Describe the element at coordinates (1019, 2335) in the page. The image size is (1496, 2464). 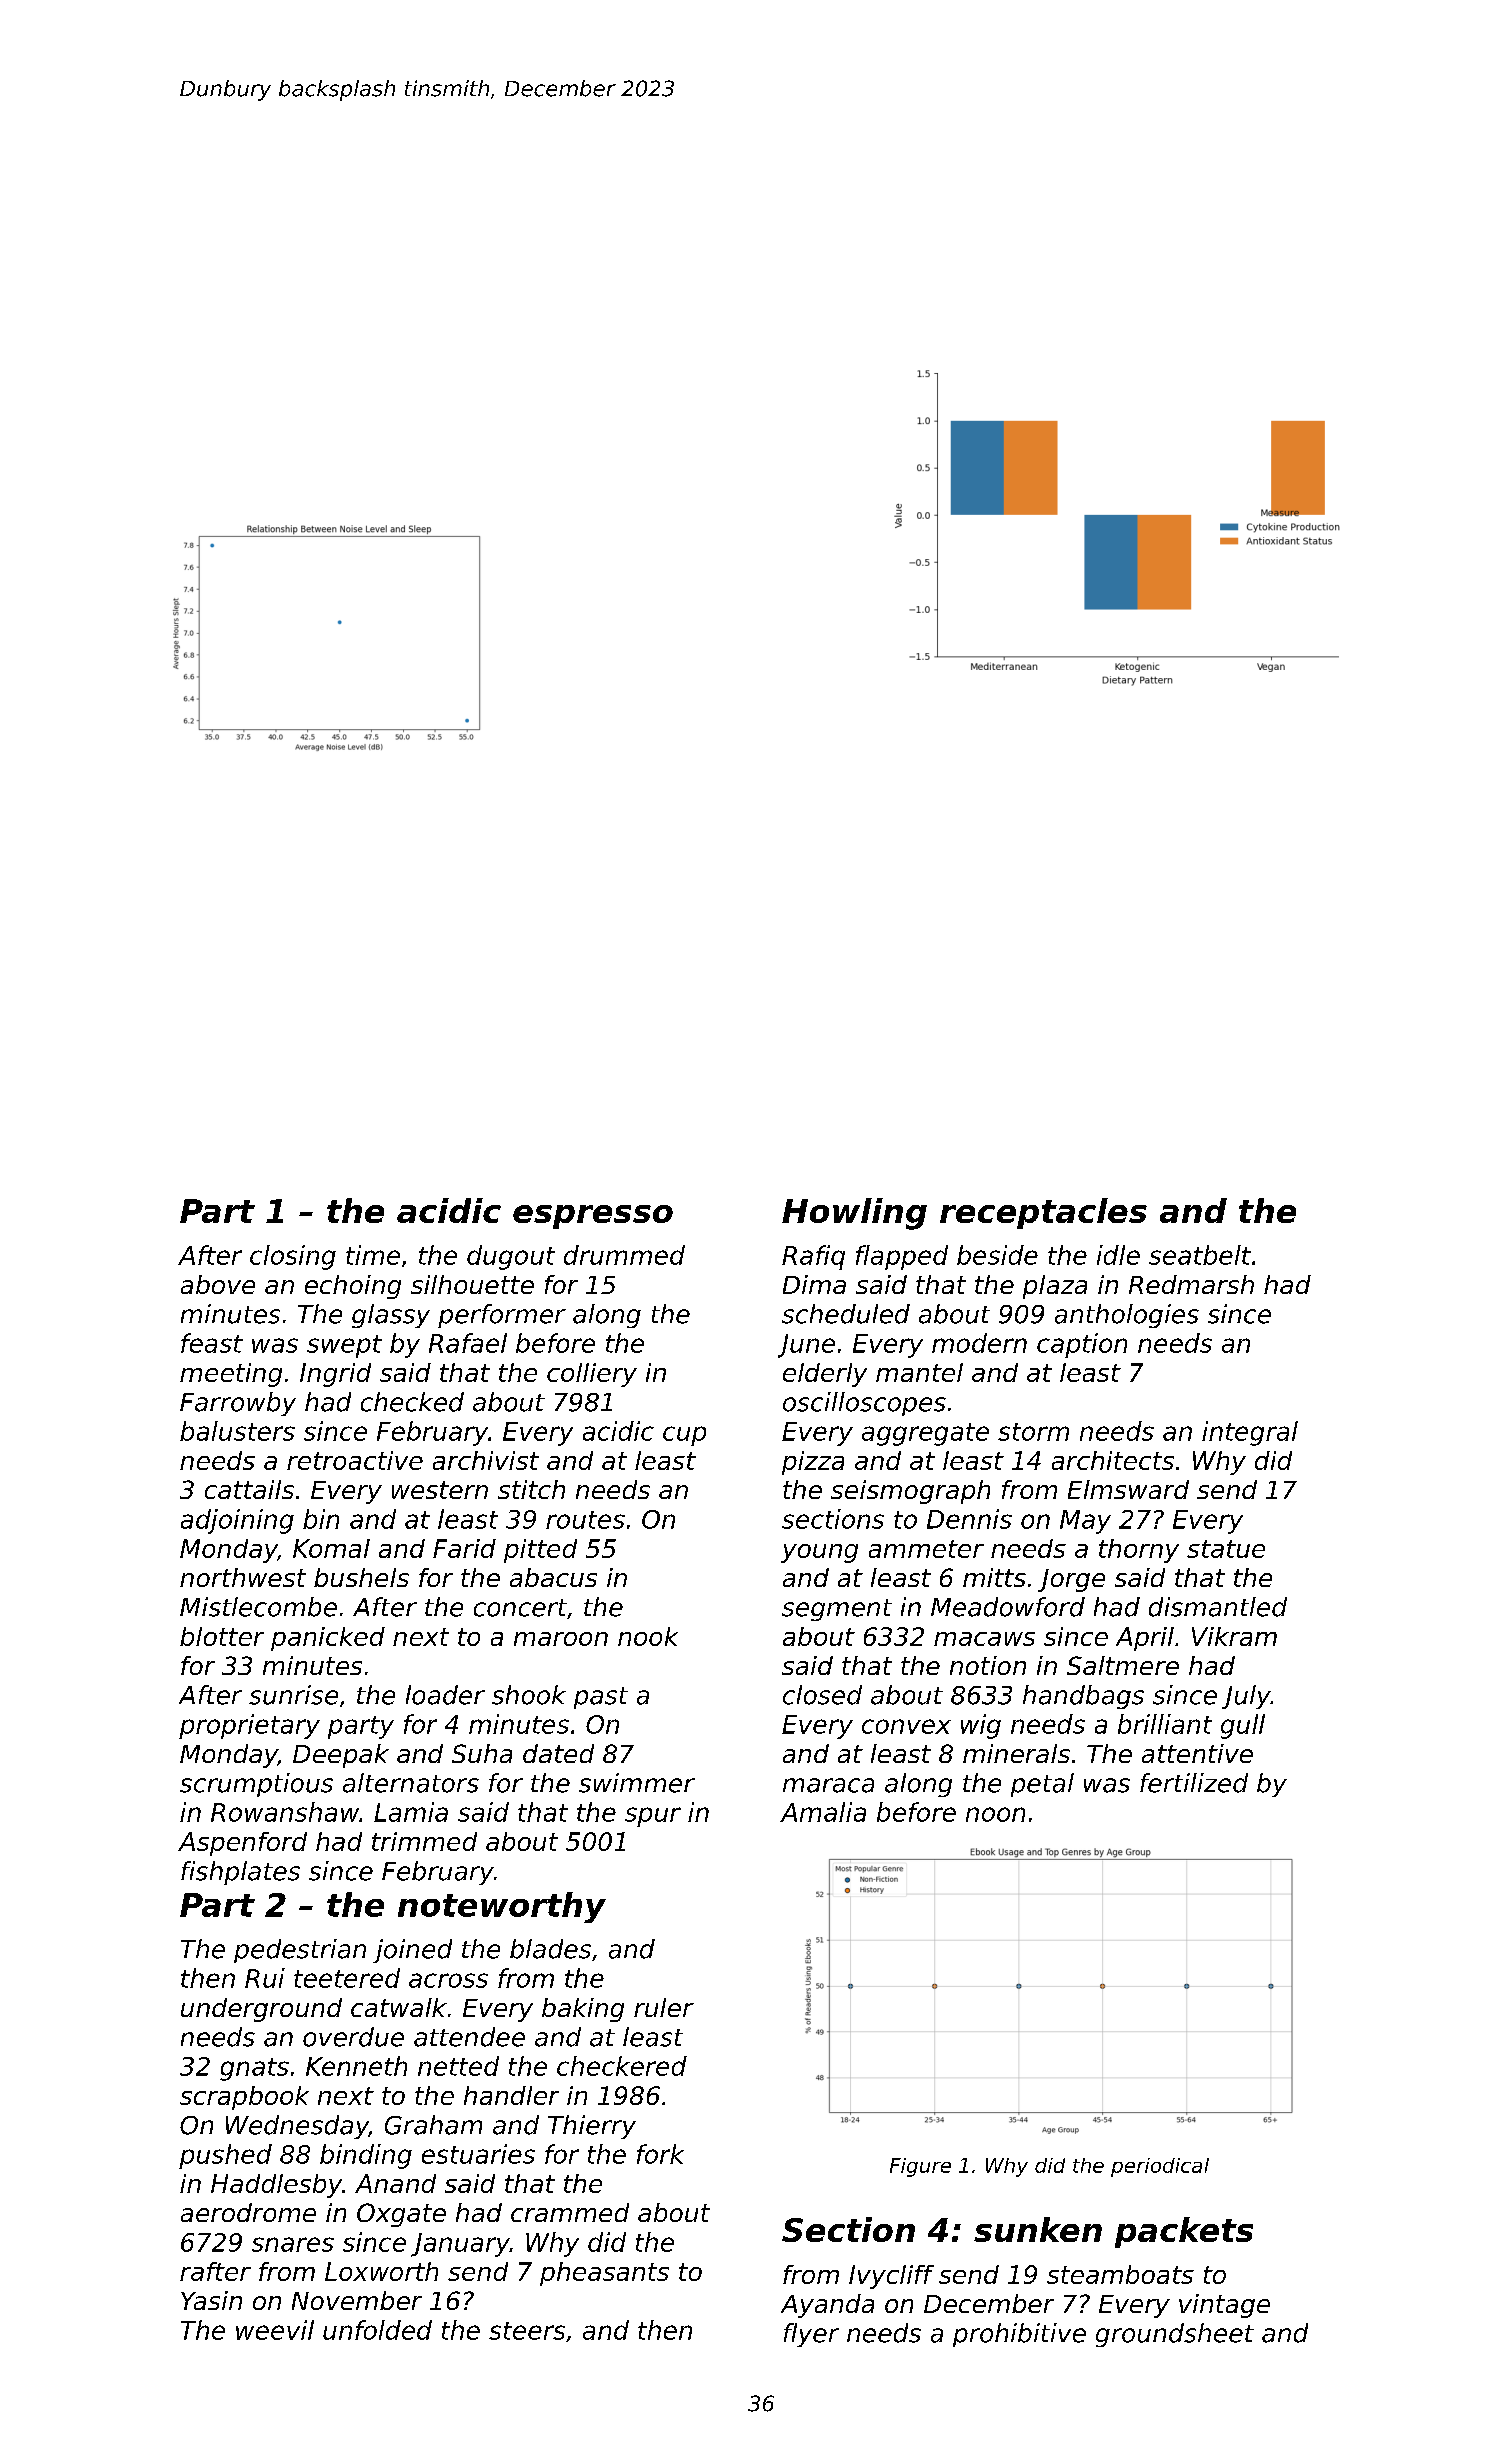
I see `prohibitive` at that location.
